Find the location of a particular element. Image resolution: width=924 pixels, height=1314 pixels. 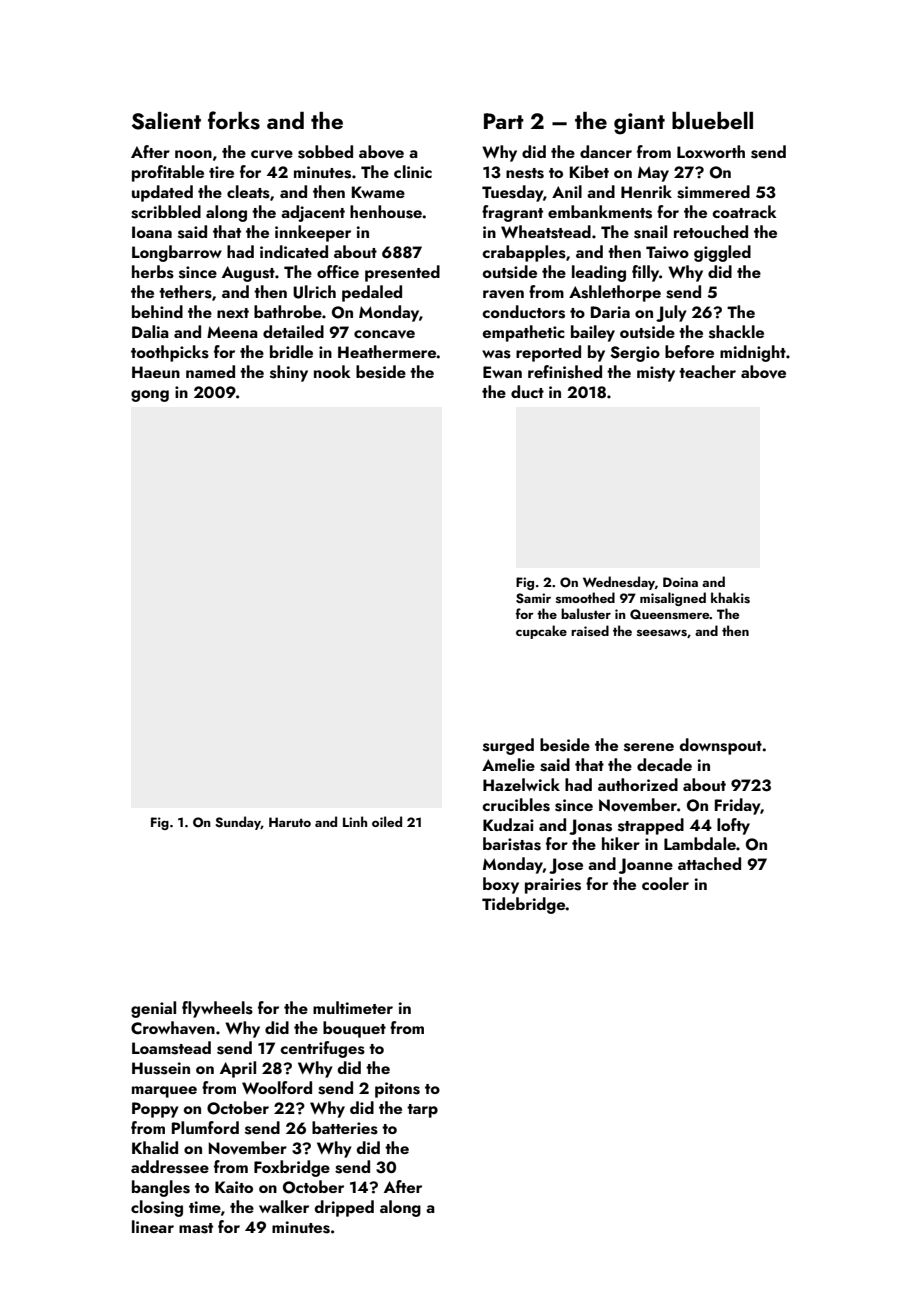

Ewan is located at coordinates (502, 372).
